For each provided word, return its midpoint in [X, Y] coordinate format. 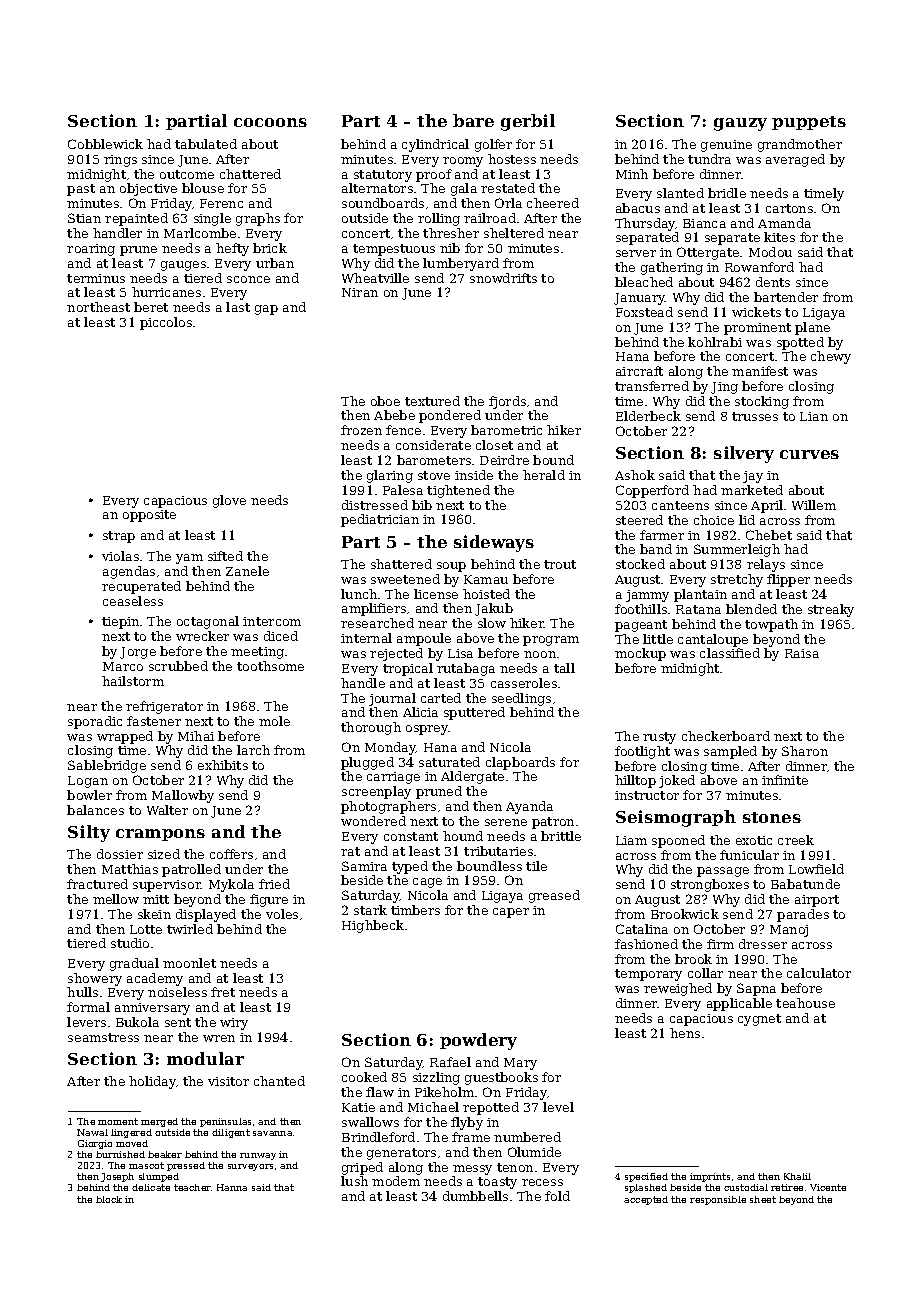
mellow [116, 899]
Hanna [232, 1187]
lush [354, 1181]
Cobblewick [105, 144]
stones [772, 817]
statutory [383, 176]
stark [370, 910]
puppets [809, 123]
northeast [98, 307]
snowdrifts [503, 278]
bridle [727, 193]
